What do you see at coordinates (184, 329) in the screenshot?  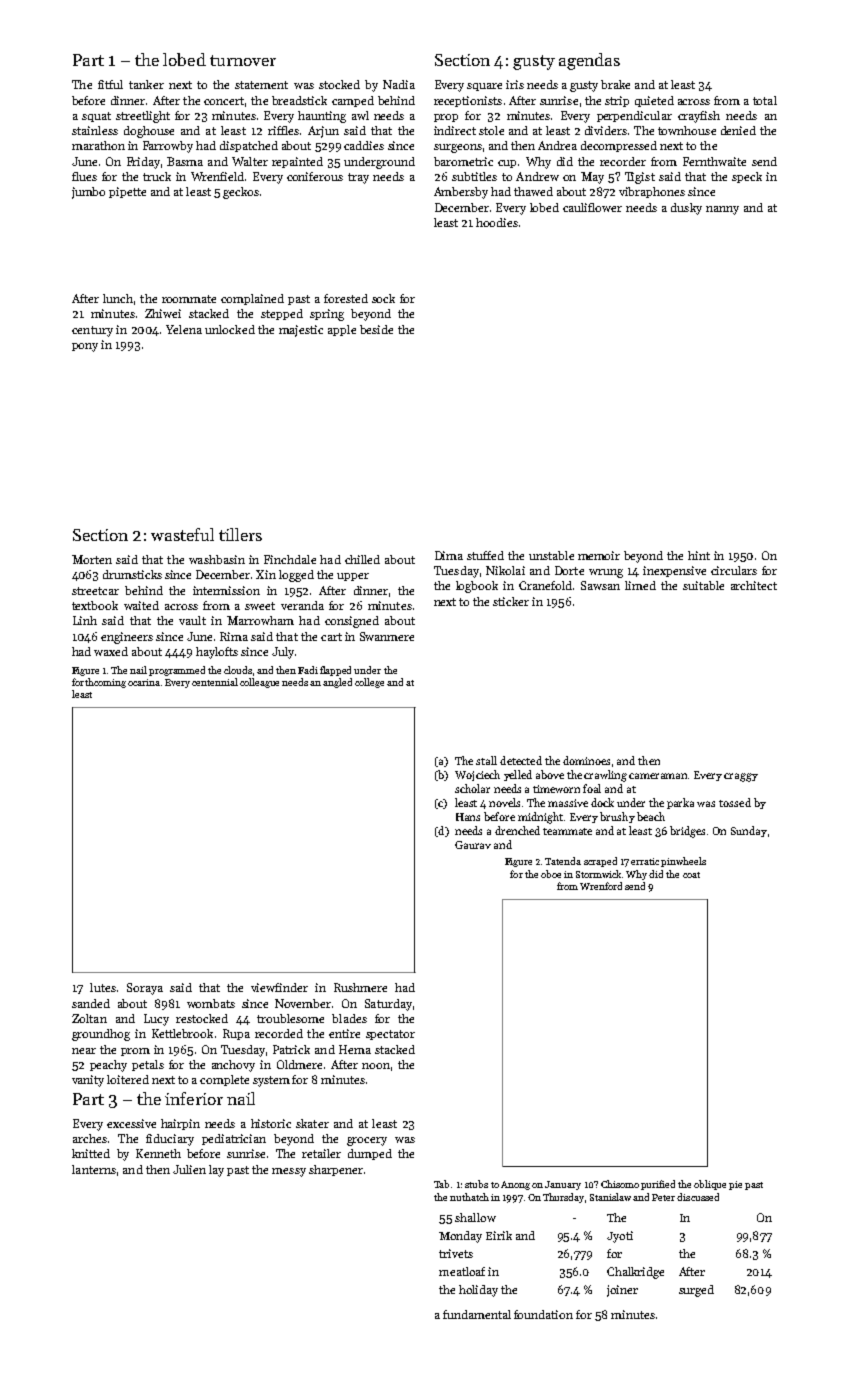 I see `Yelena` at bounding box center [184, 329].
